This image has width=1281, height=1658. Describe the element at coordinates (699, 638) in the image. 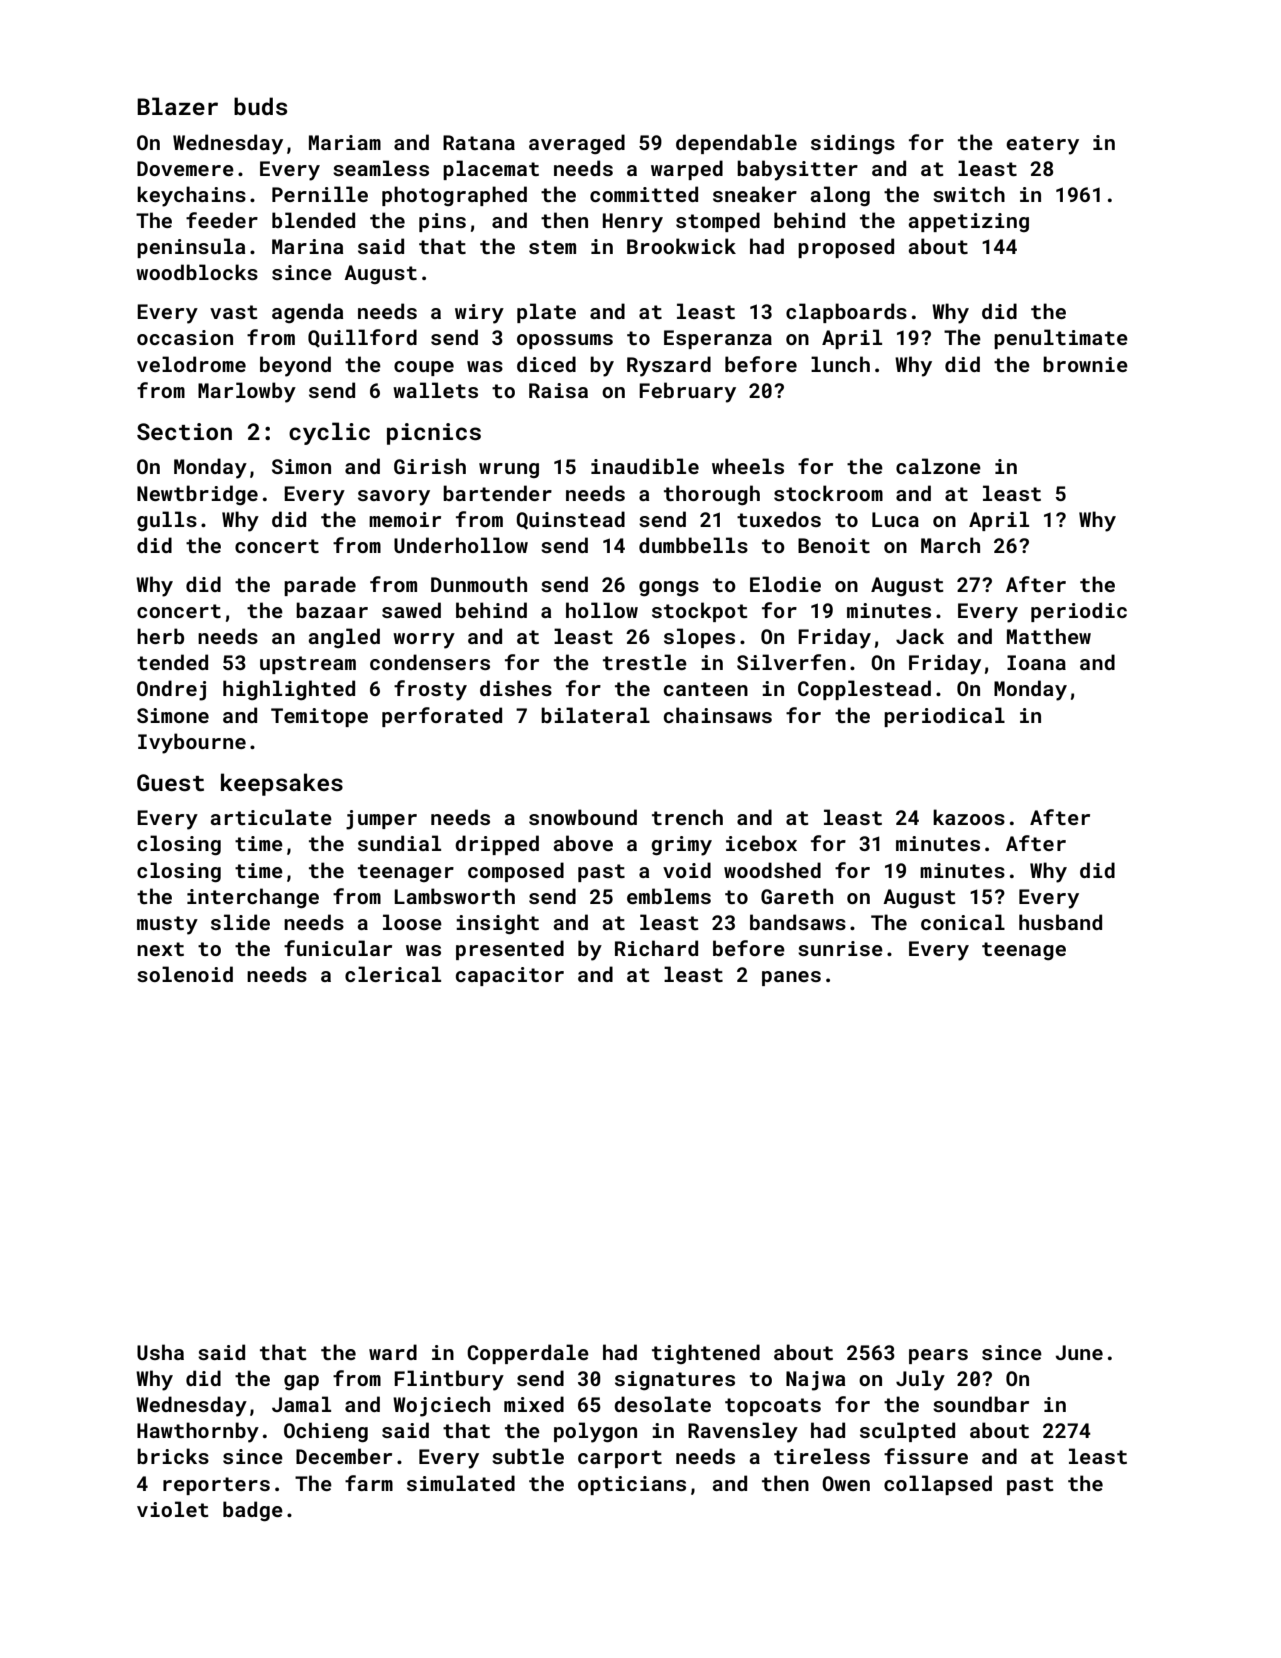

I see `slopes` at that location.
